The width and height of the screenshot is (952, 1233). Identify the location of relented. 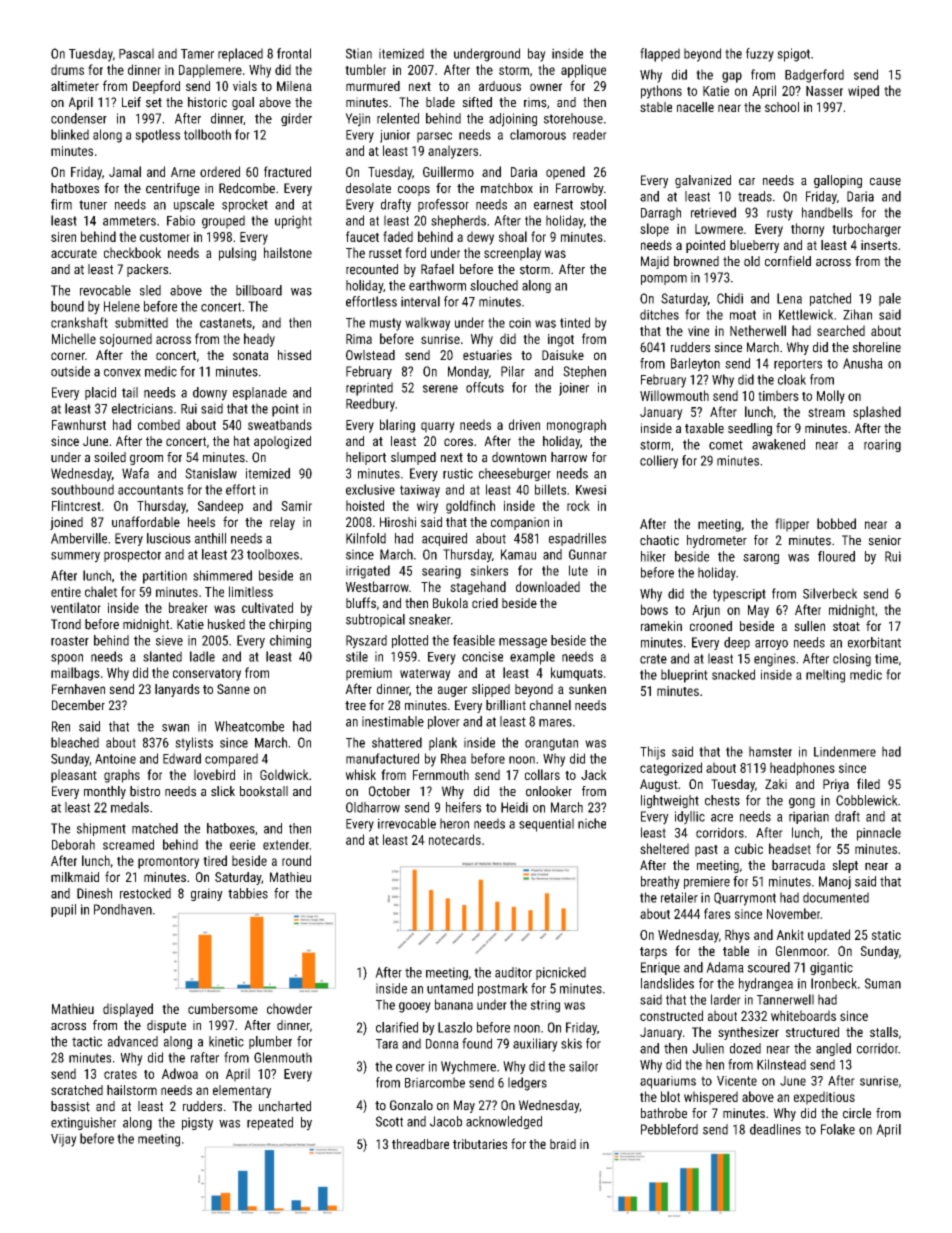
(398, 118).
